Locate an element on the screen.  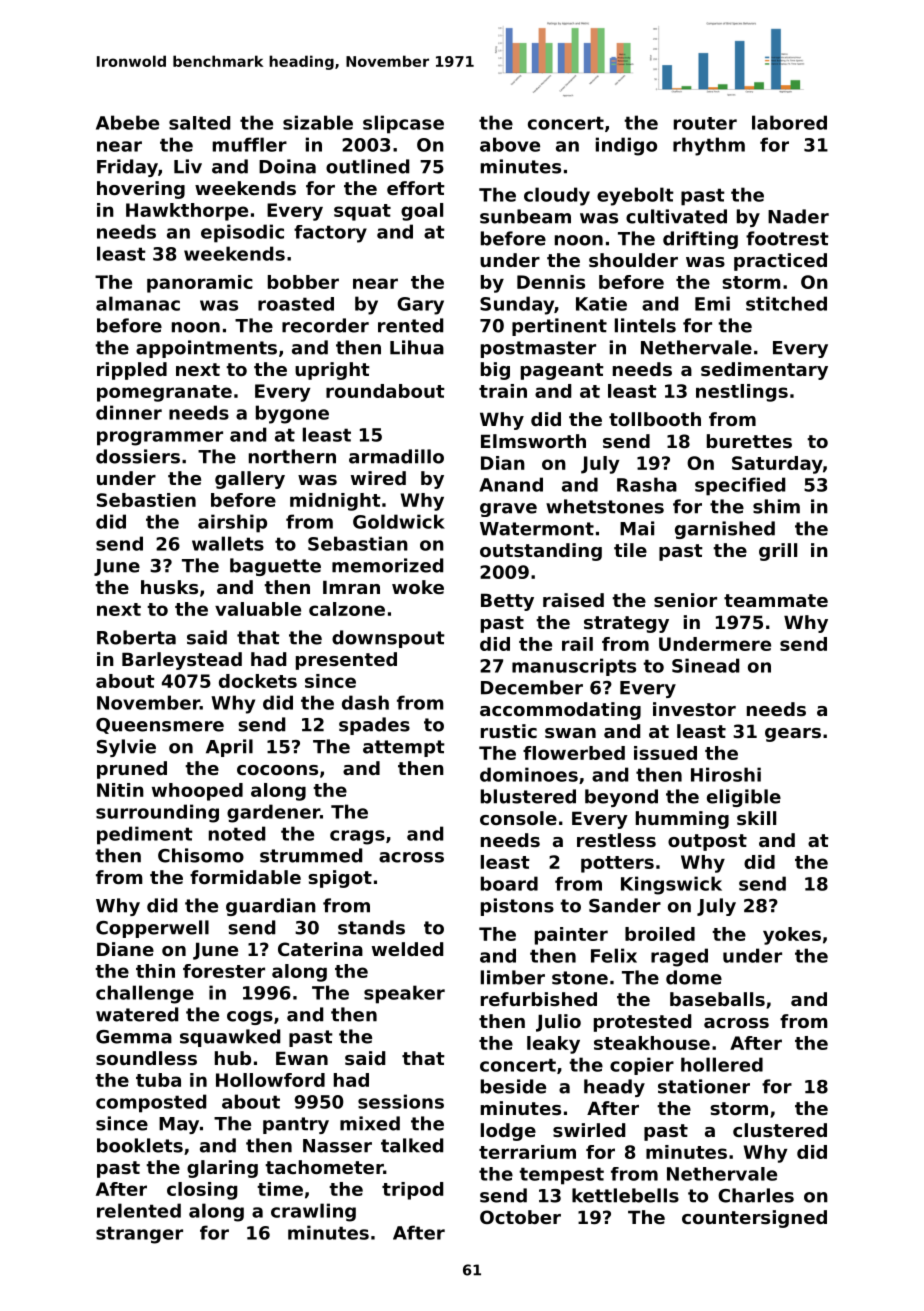
stranger is located at coordinates (139, 1235).
